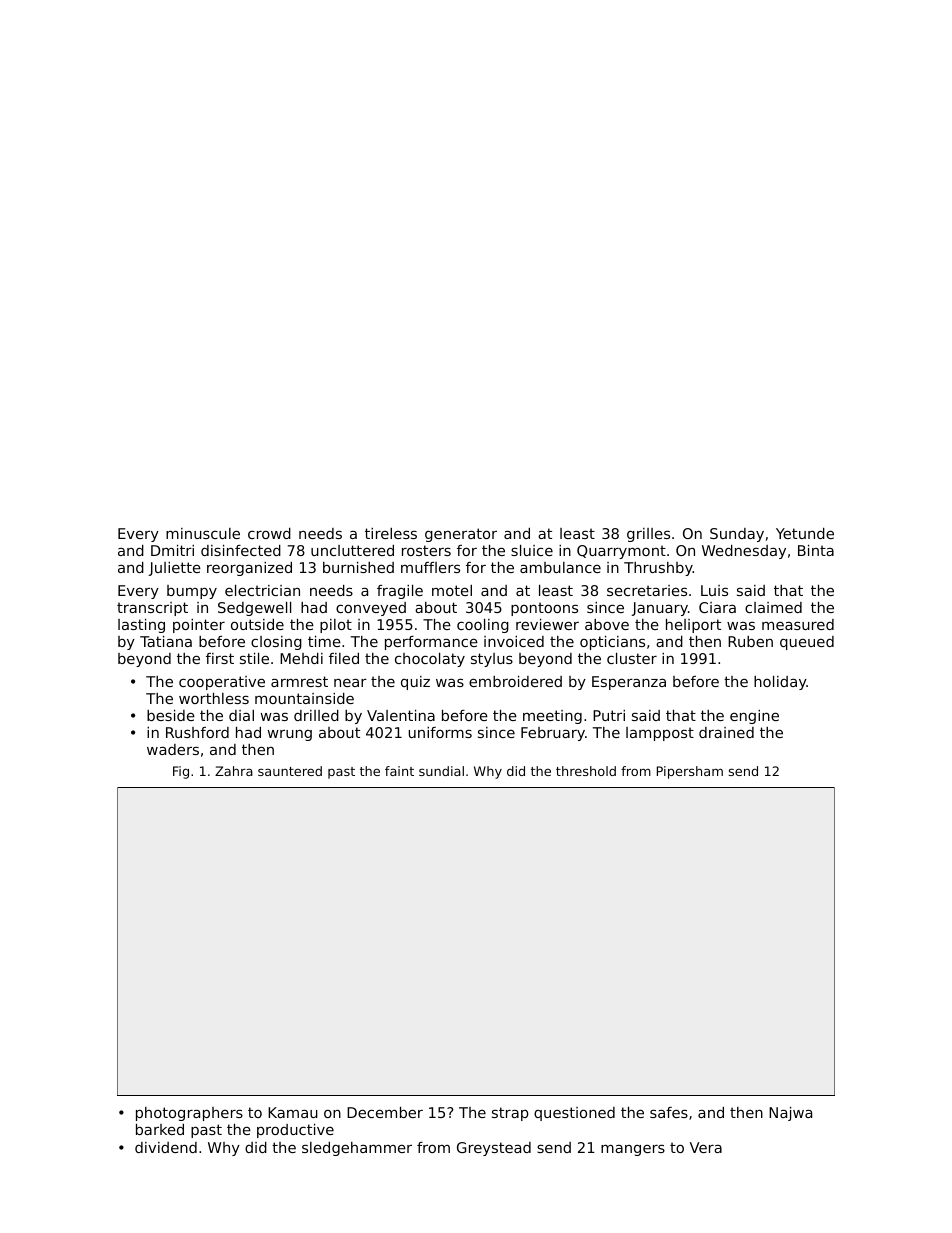 The image size is (952, 1233). I want to click on Putri, so click(609, 715).
